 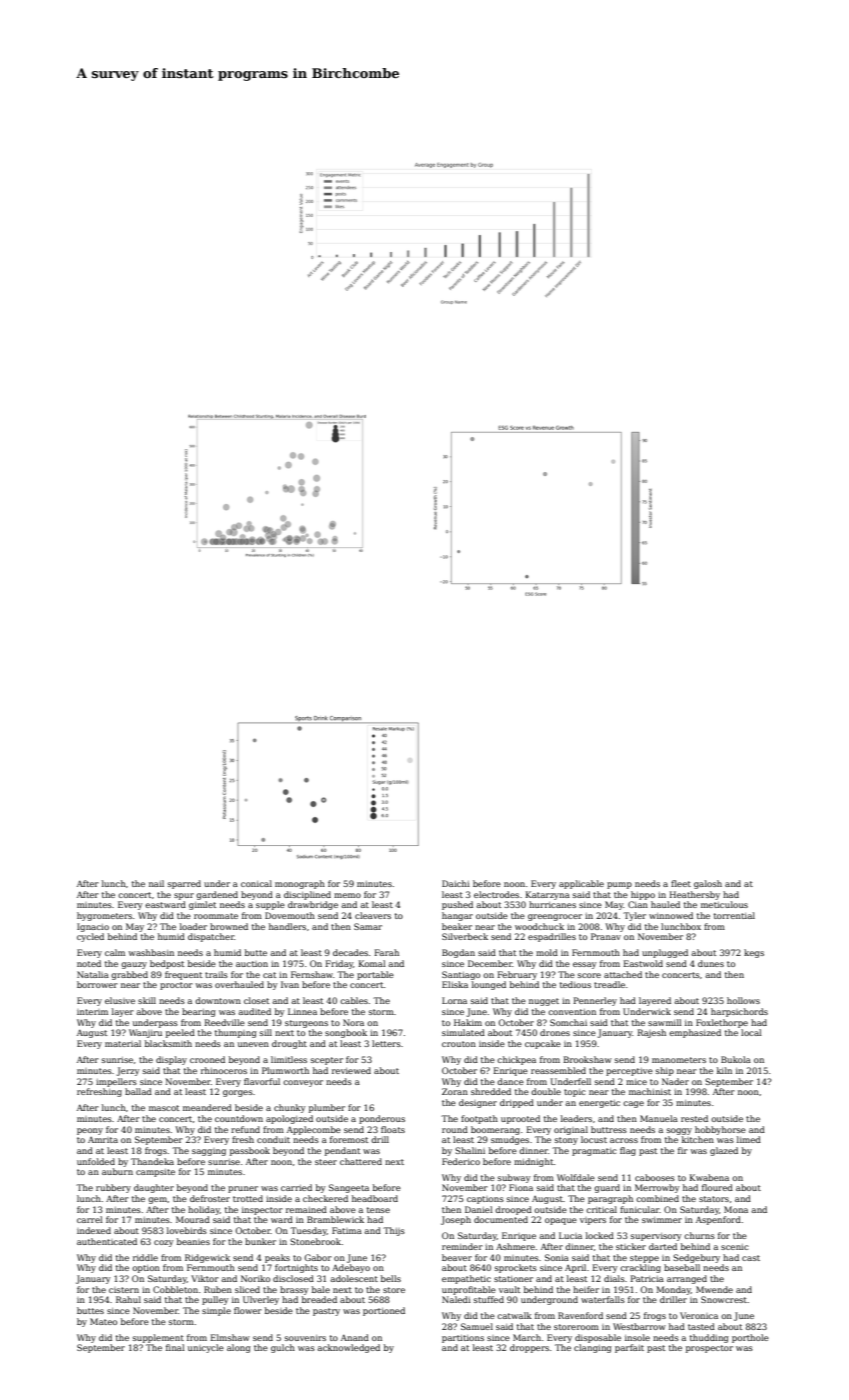 What do you see at coordinates (348, 1348) in the screenshot?
I see `acknowledged` at bounding box center [348, 1348].
